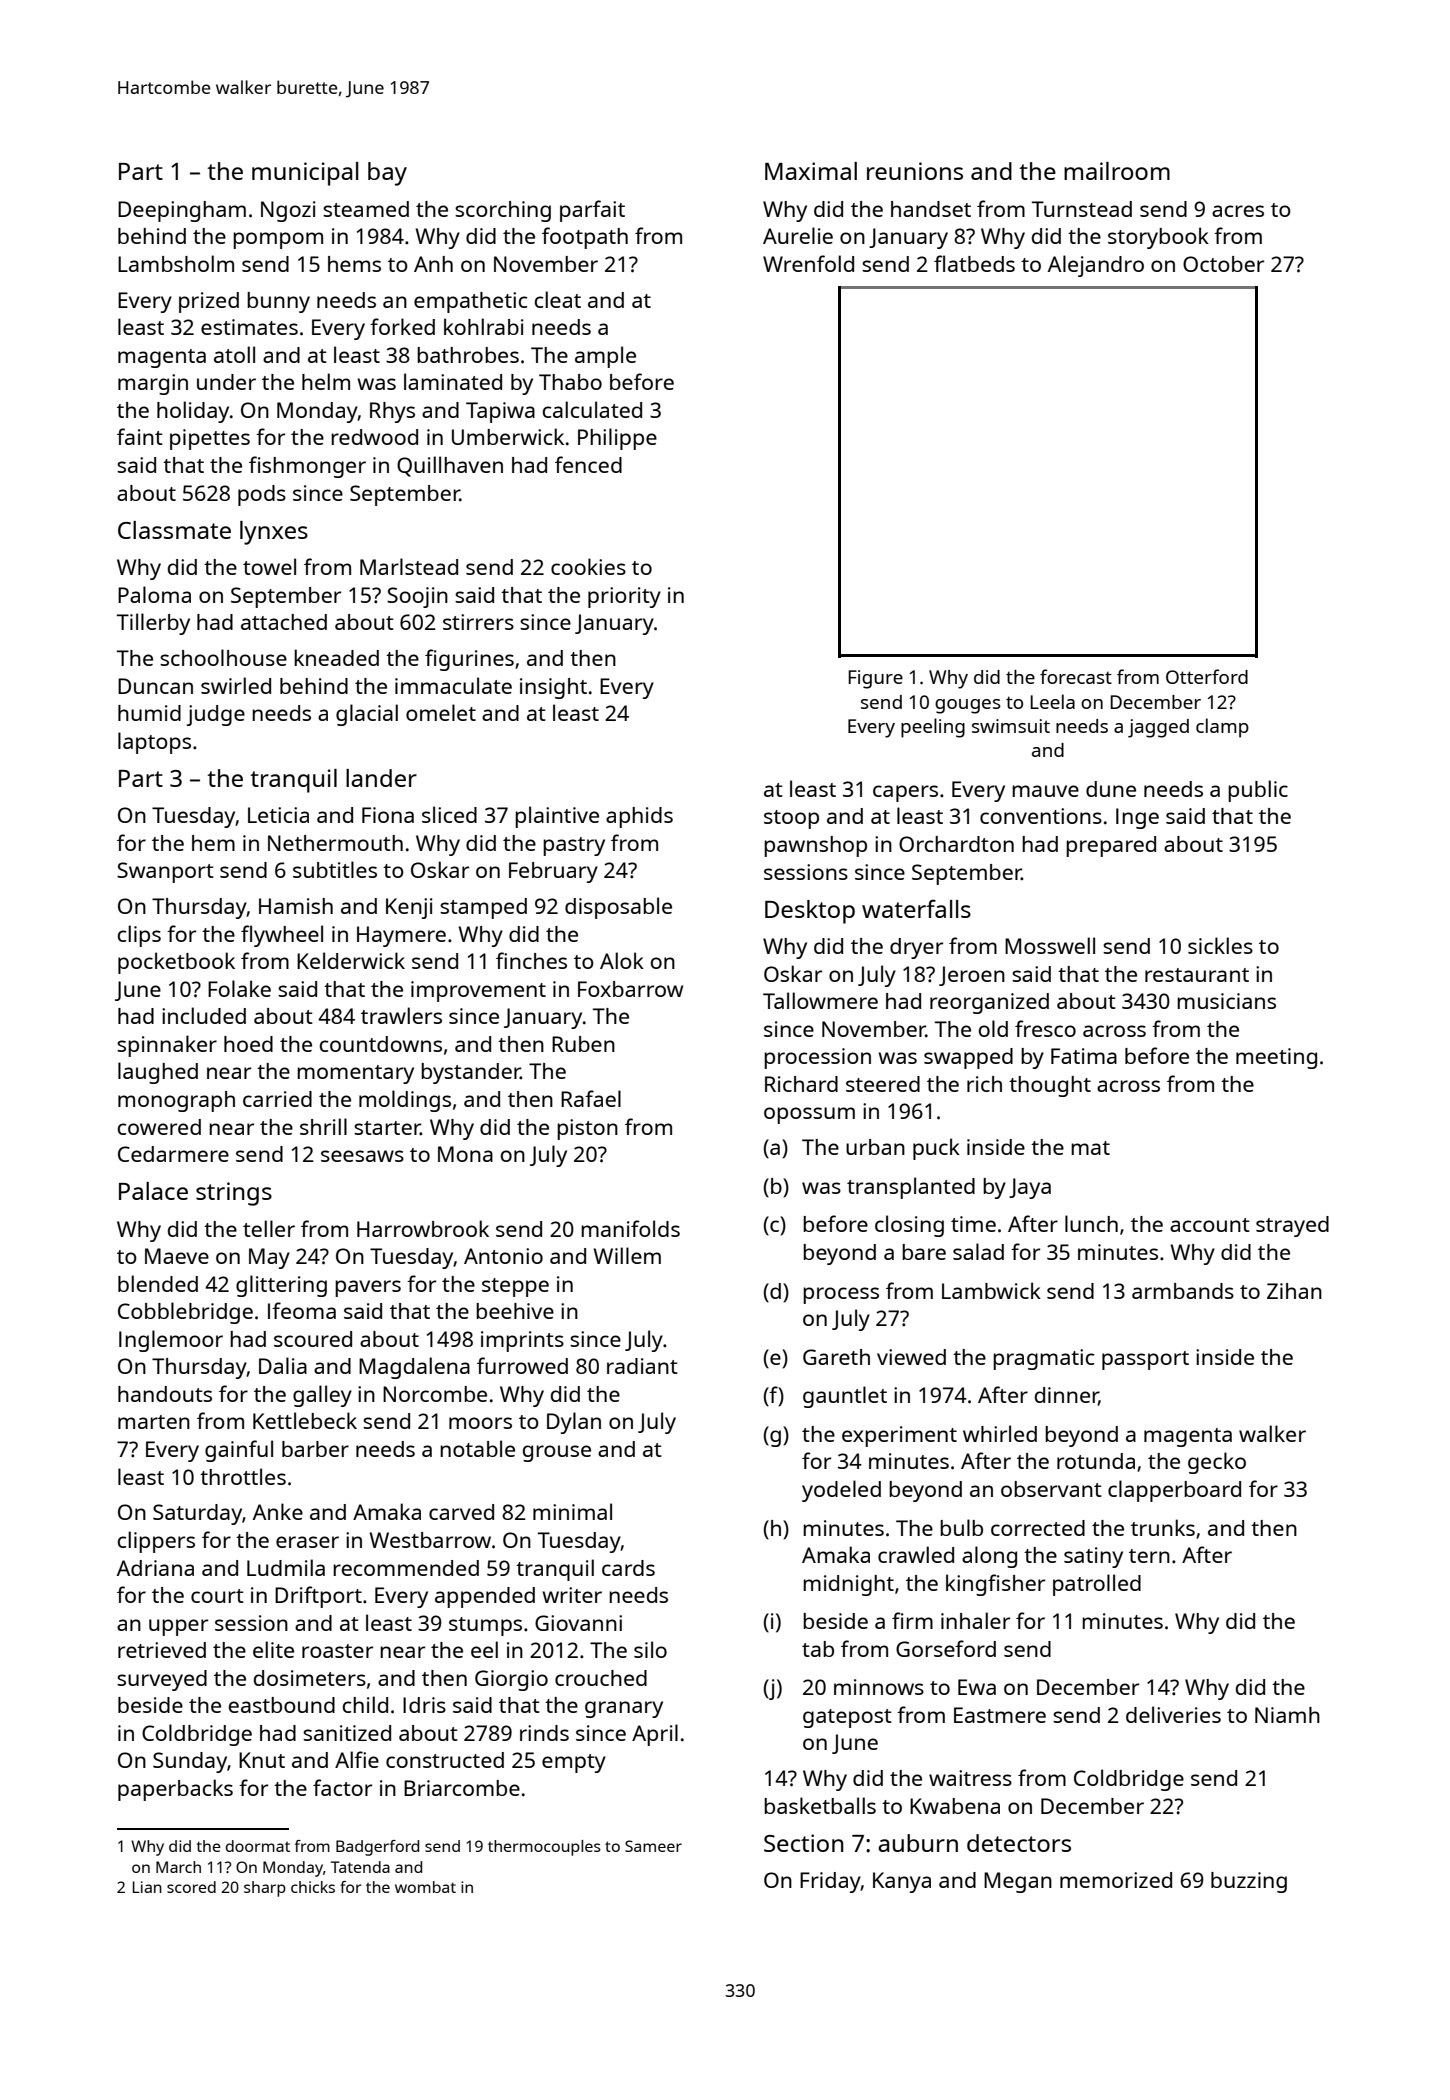 Image resolution: width=1450 pixels, height=2100 pixels. Describe the element at coordinates (1163, 1527) in the image. I see `trunks` at that location.
